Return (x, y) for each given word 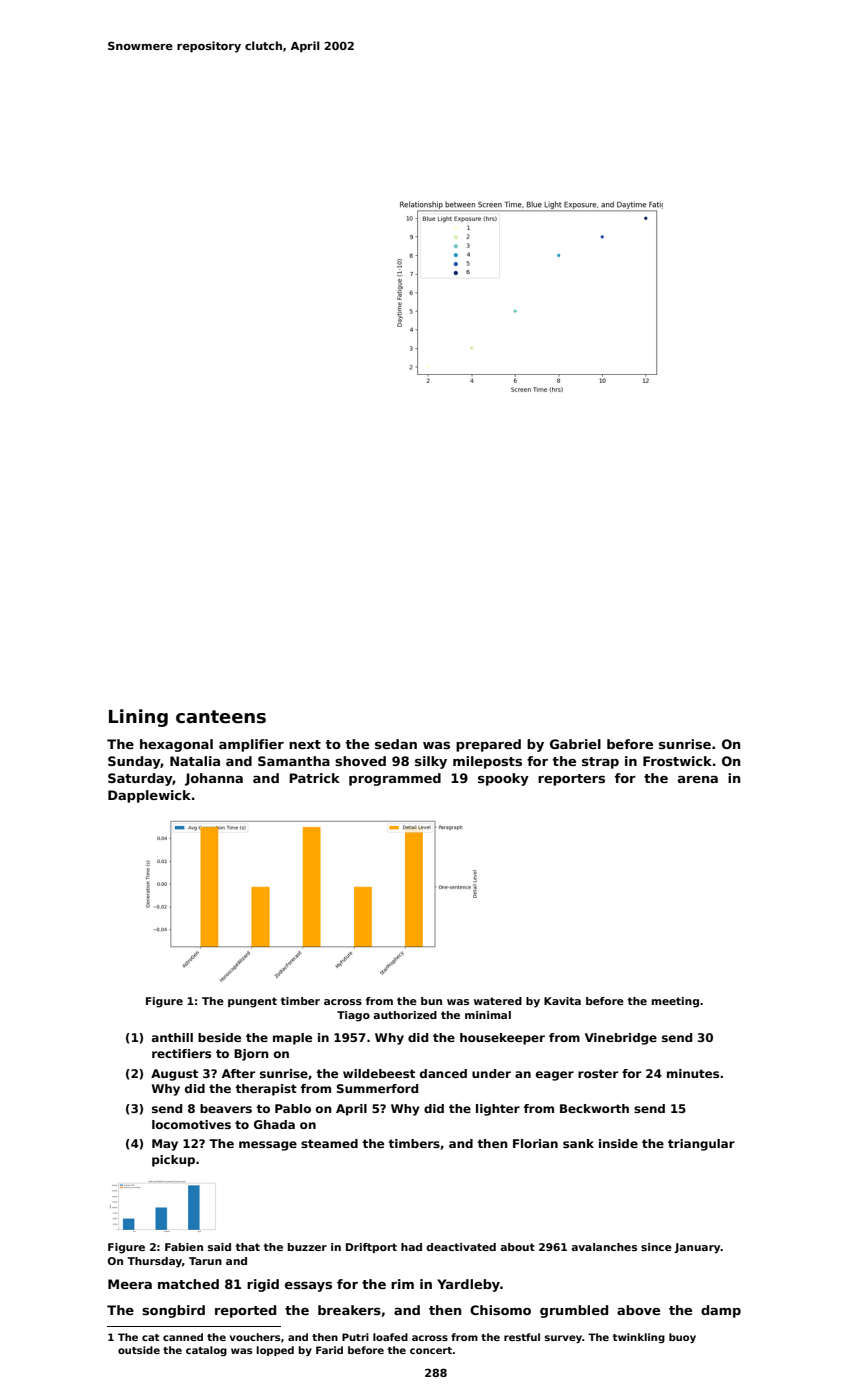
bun (431, 1001)
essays (308, 1287)
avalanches (604, 1247)
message (268, 1146)
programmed (395, 779)
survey (563, 1339)
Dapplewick (149, 796)
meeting (675, 1002)
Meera (130, 1284)
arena (698, 779)
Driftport (371, 1248)
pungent (252, 1002)
